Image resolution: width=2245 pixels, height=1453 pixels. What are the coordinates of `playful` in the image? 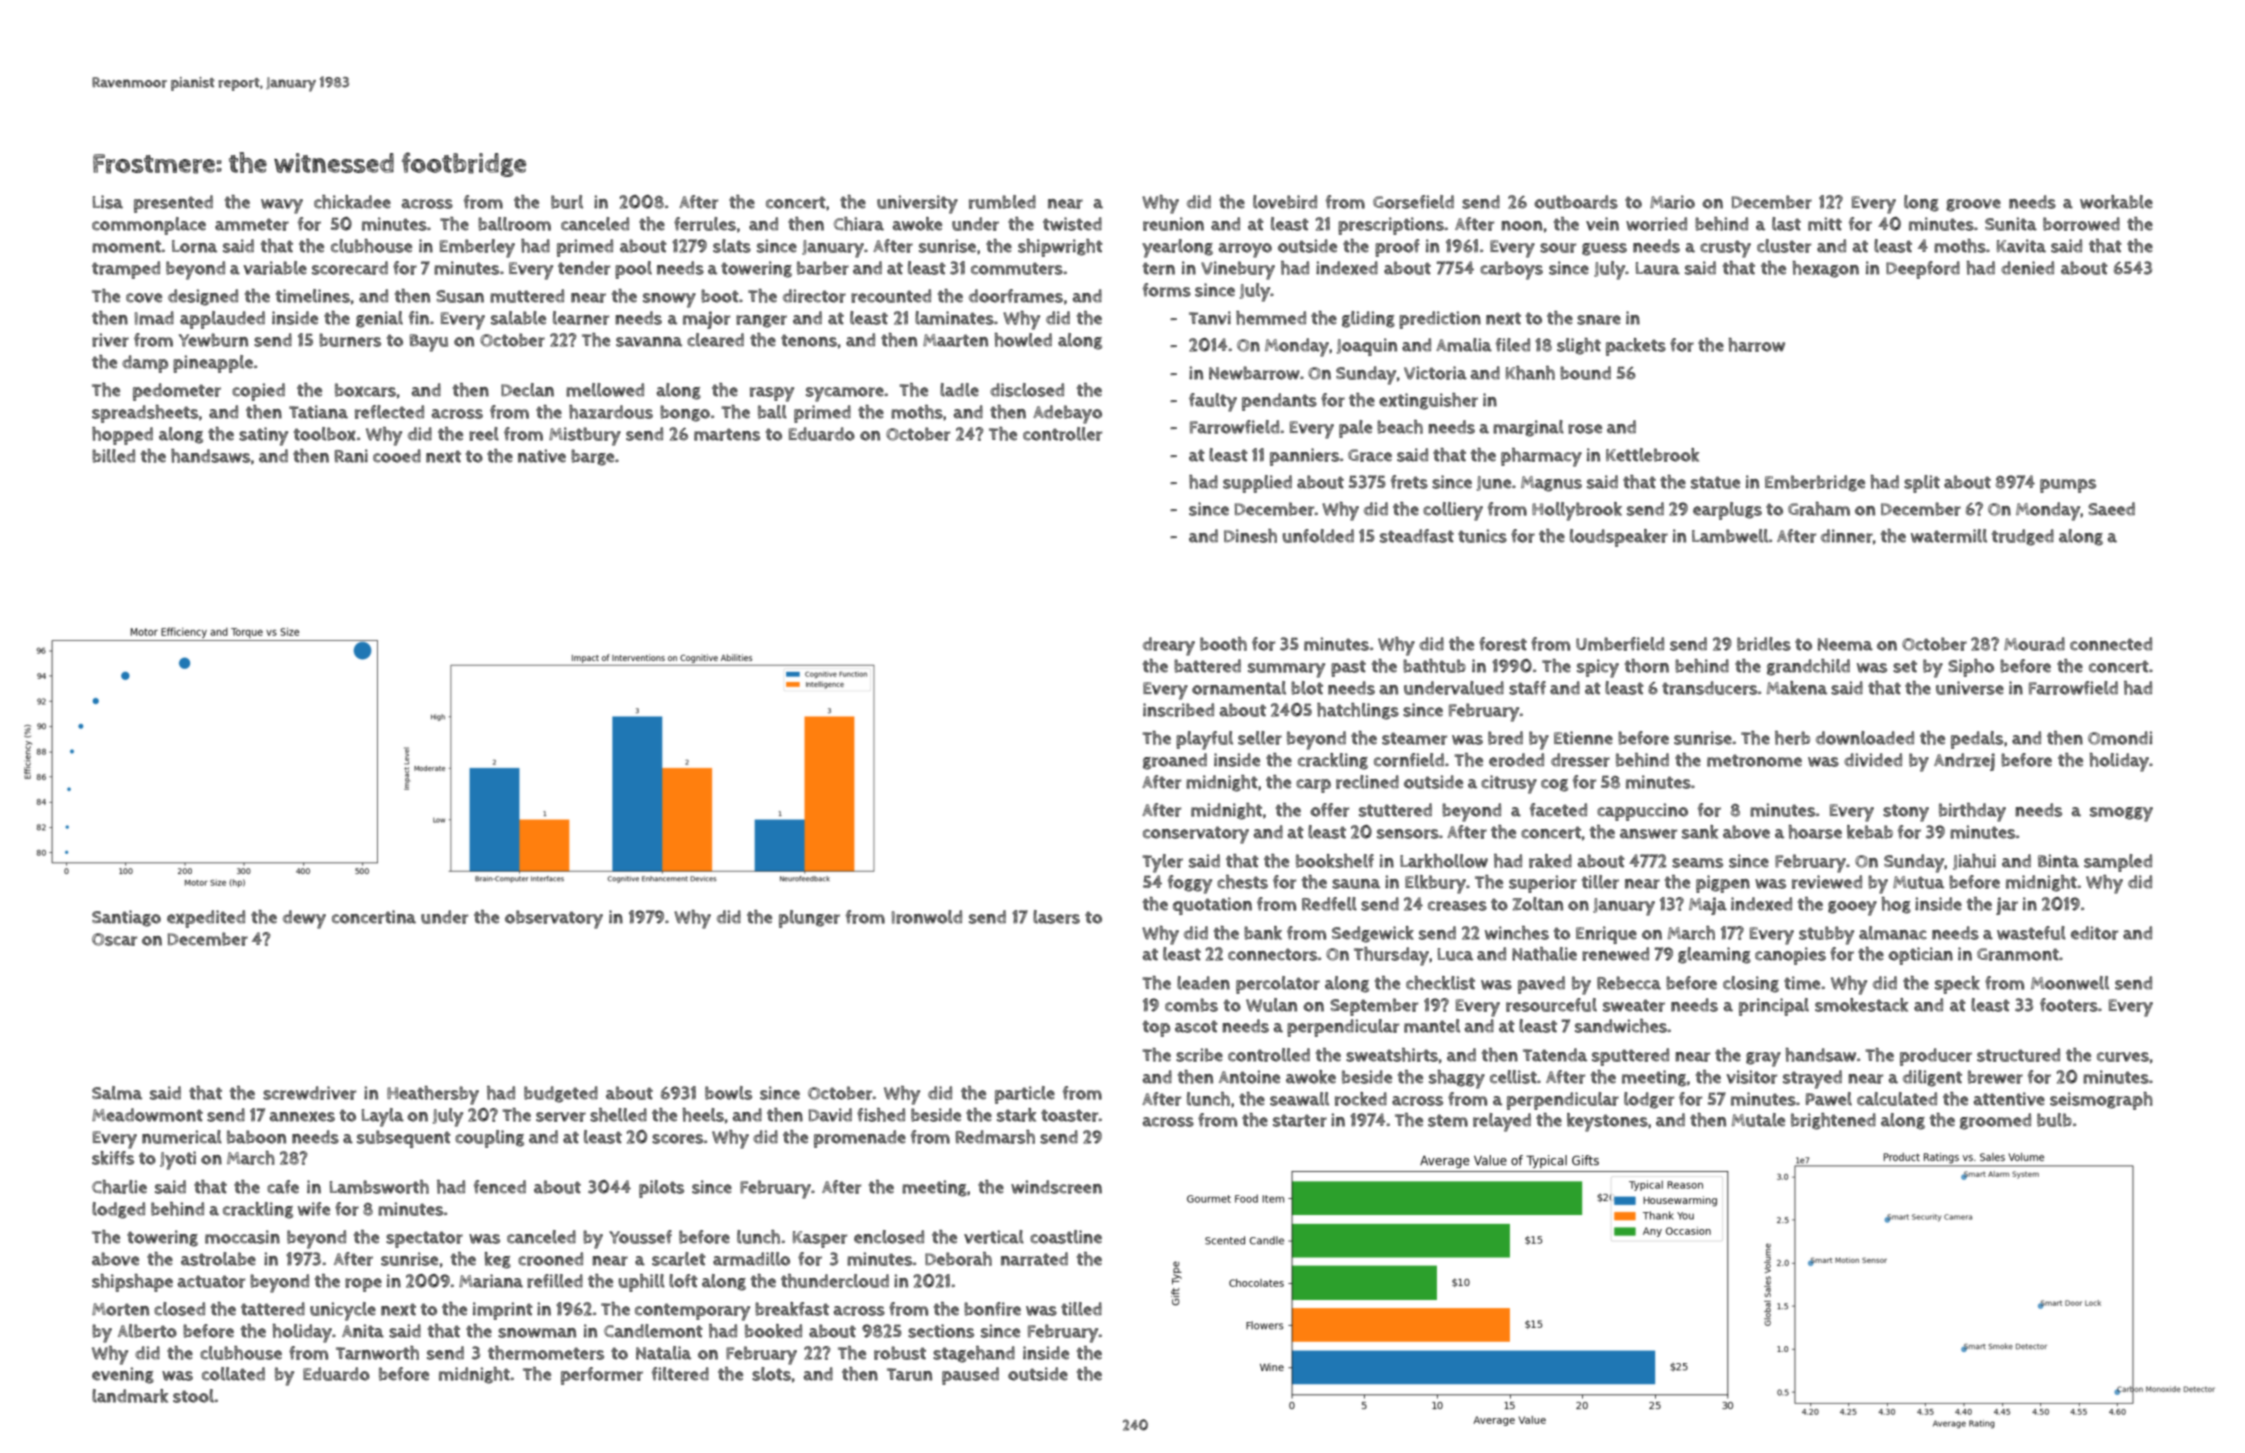 It's located at (1204, 740).
